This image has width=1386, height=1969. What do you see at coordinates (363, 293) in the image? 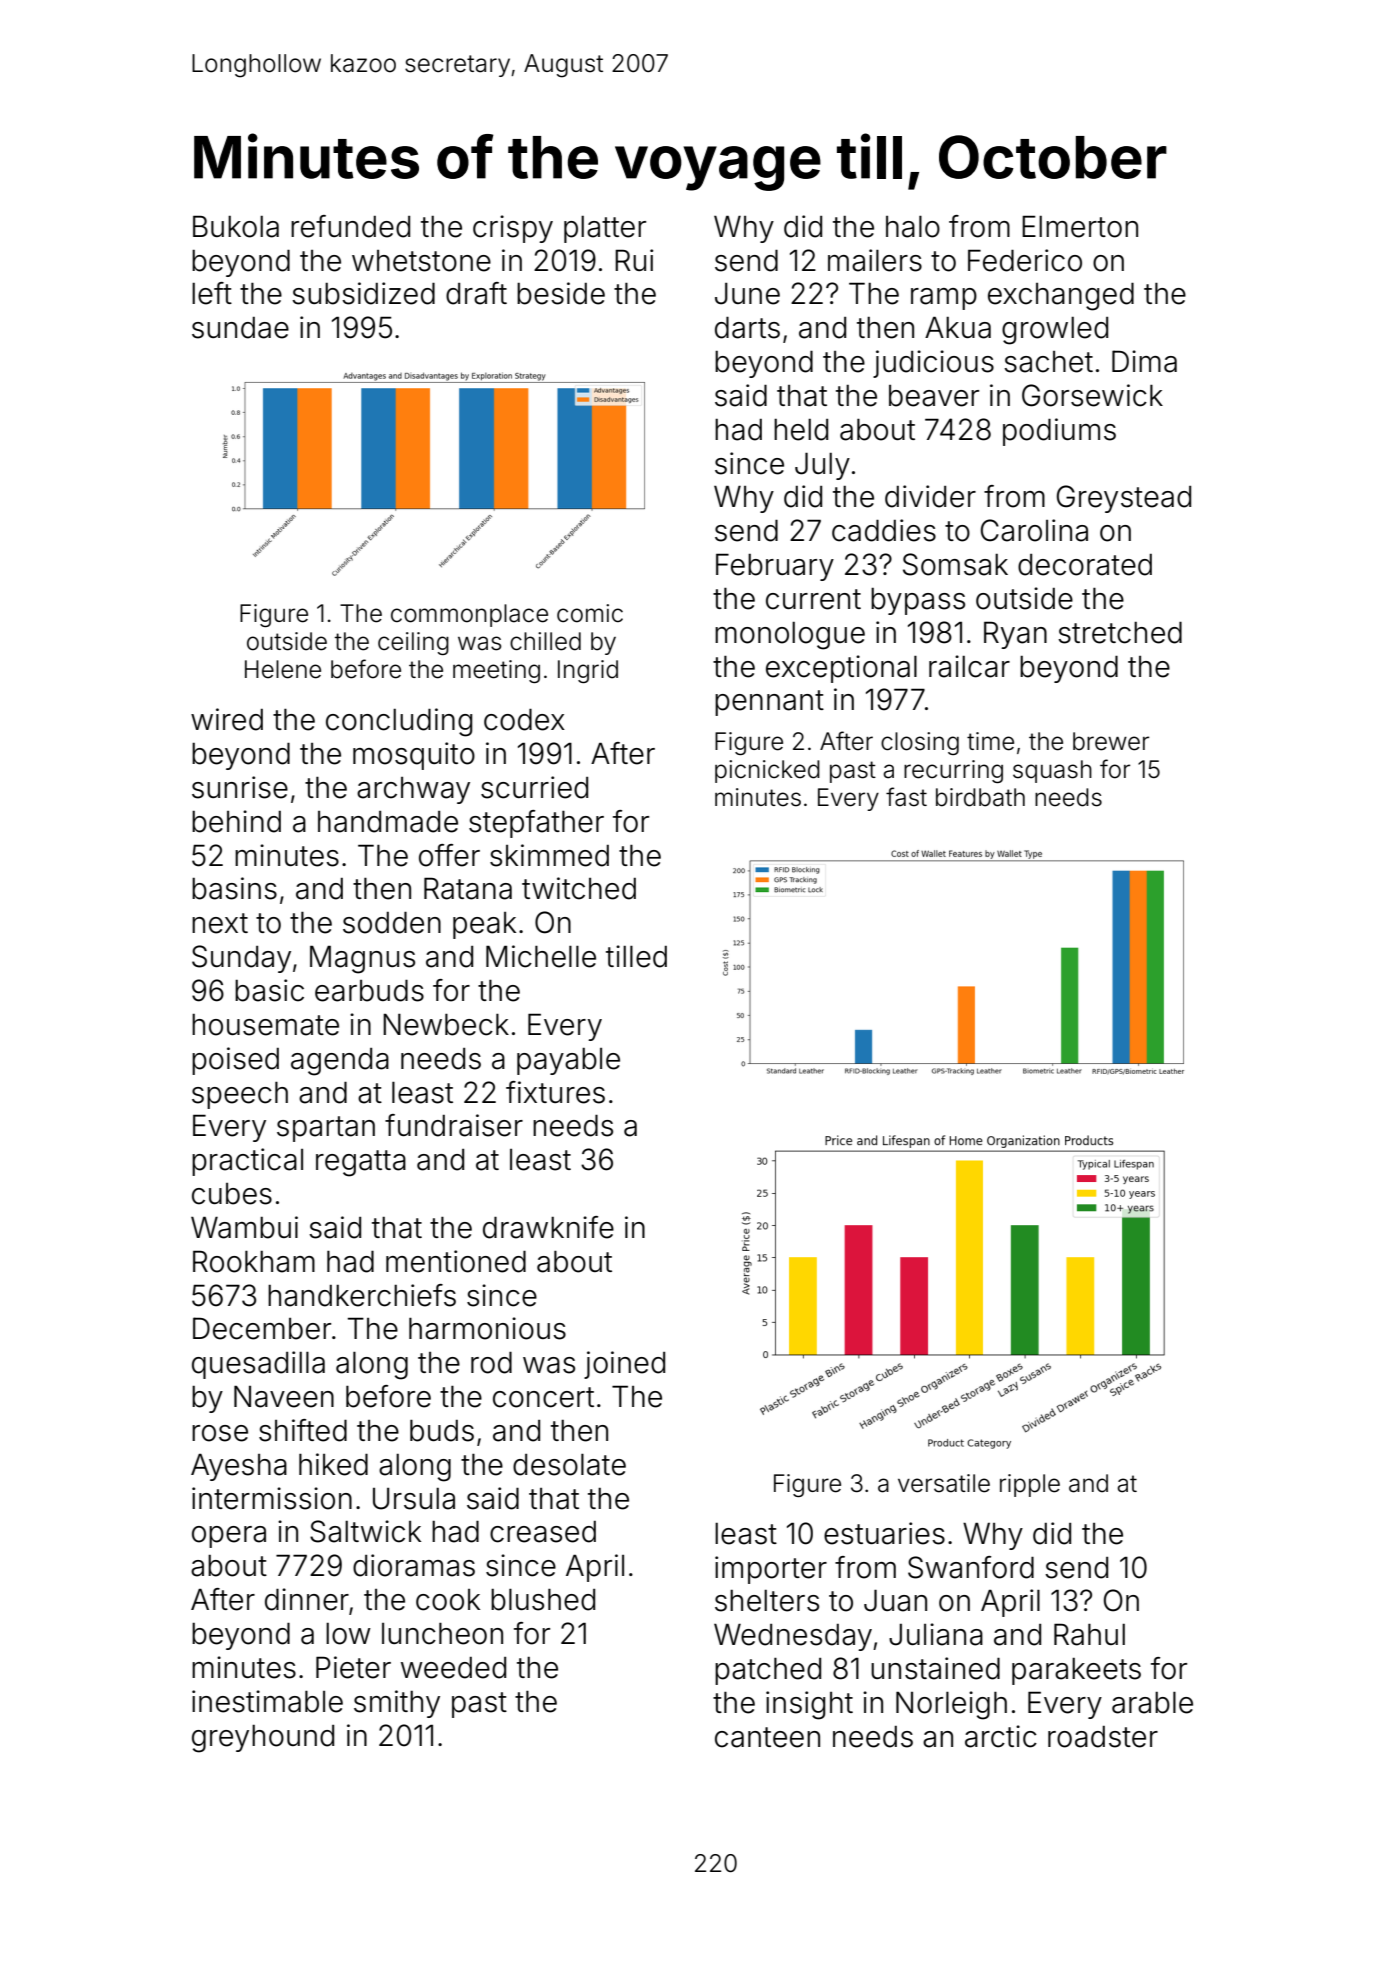
I see `subsidized` at bounding box center [363, 293].
